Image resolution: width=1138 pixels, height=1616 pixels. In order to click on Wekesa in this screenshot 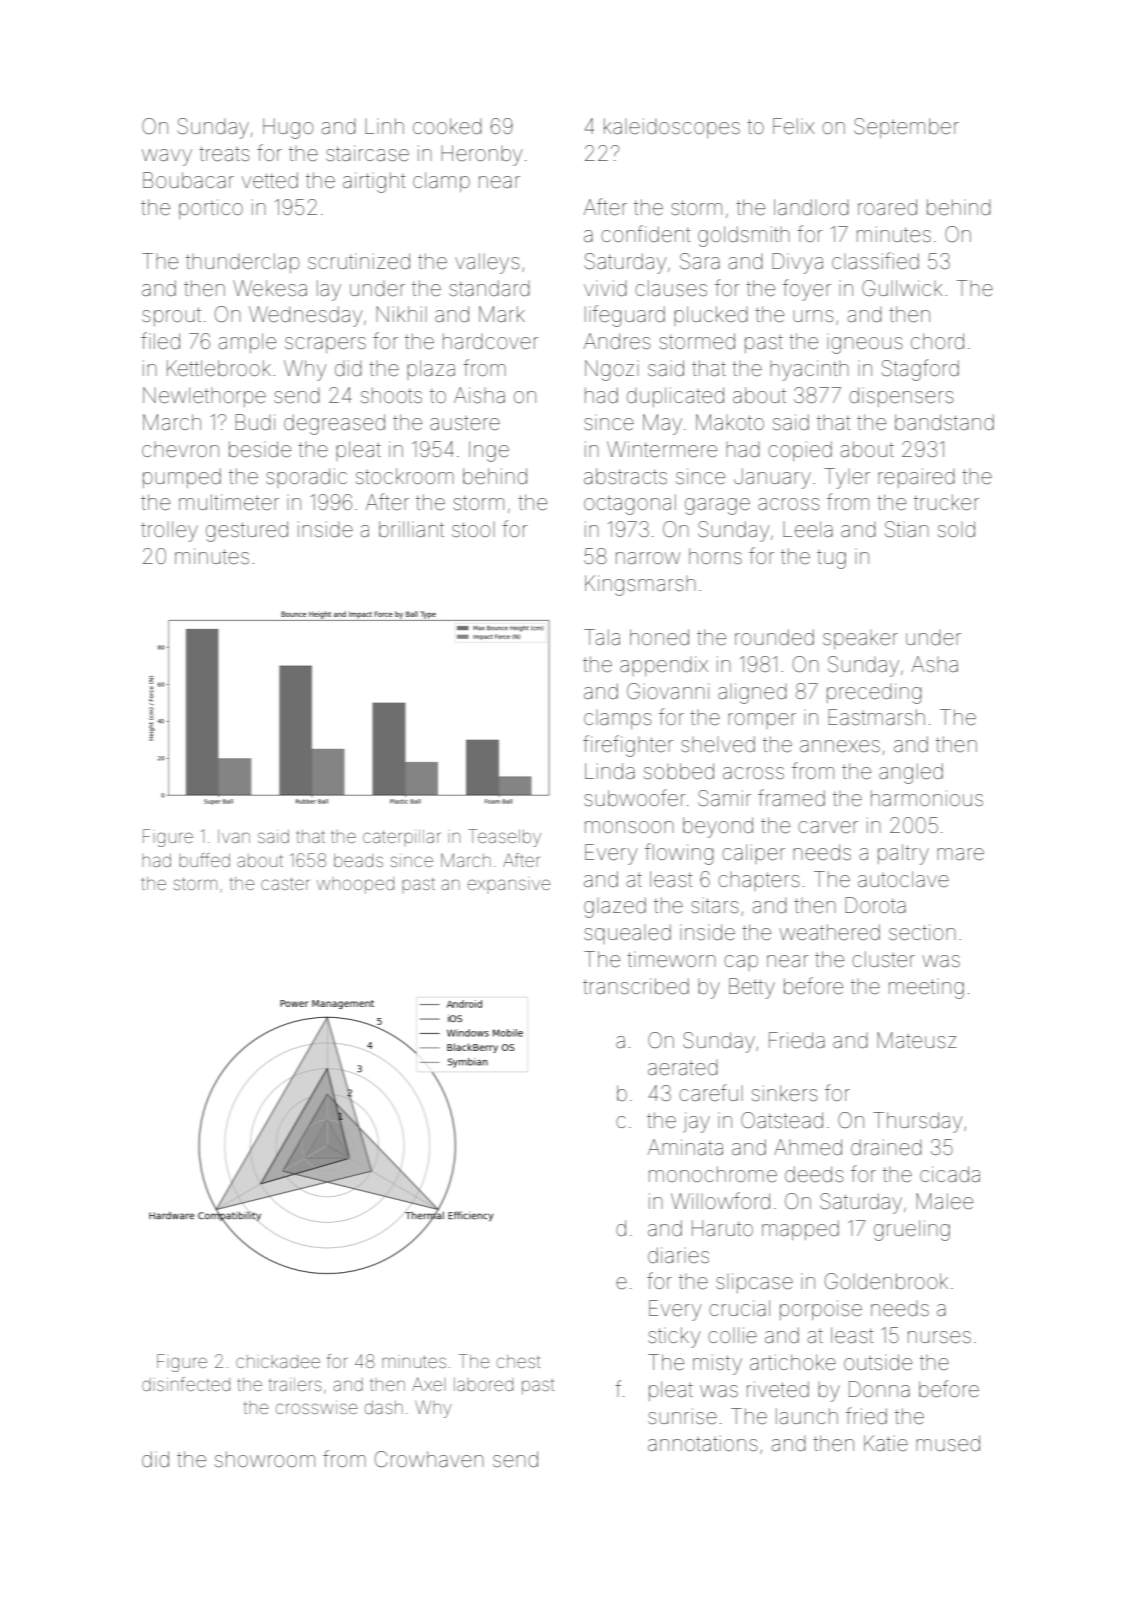, I will do `click(270, 288)`.
